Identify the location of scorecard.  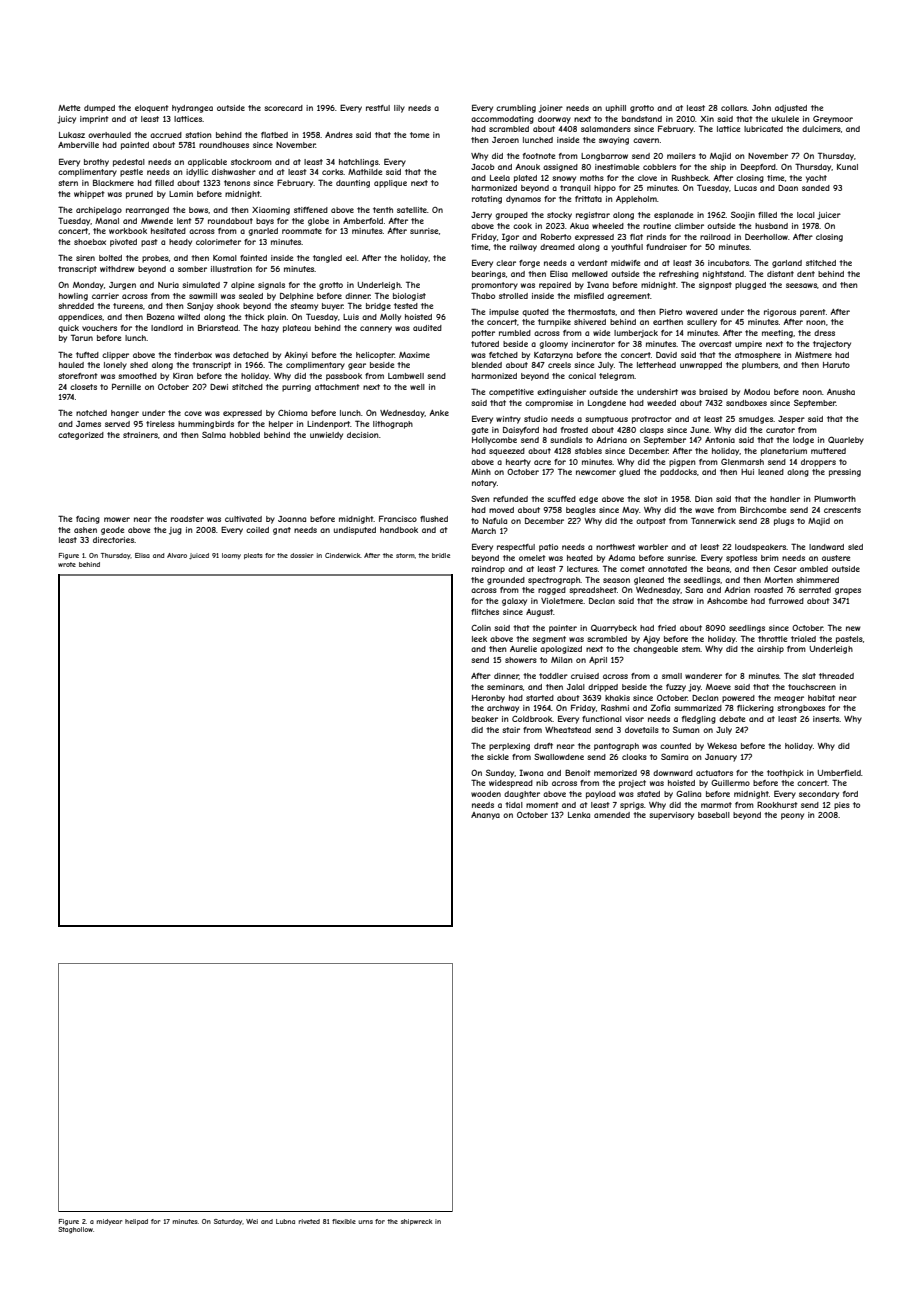
(283, 108).
